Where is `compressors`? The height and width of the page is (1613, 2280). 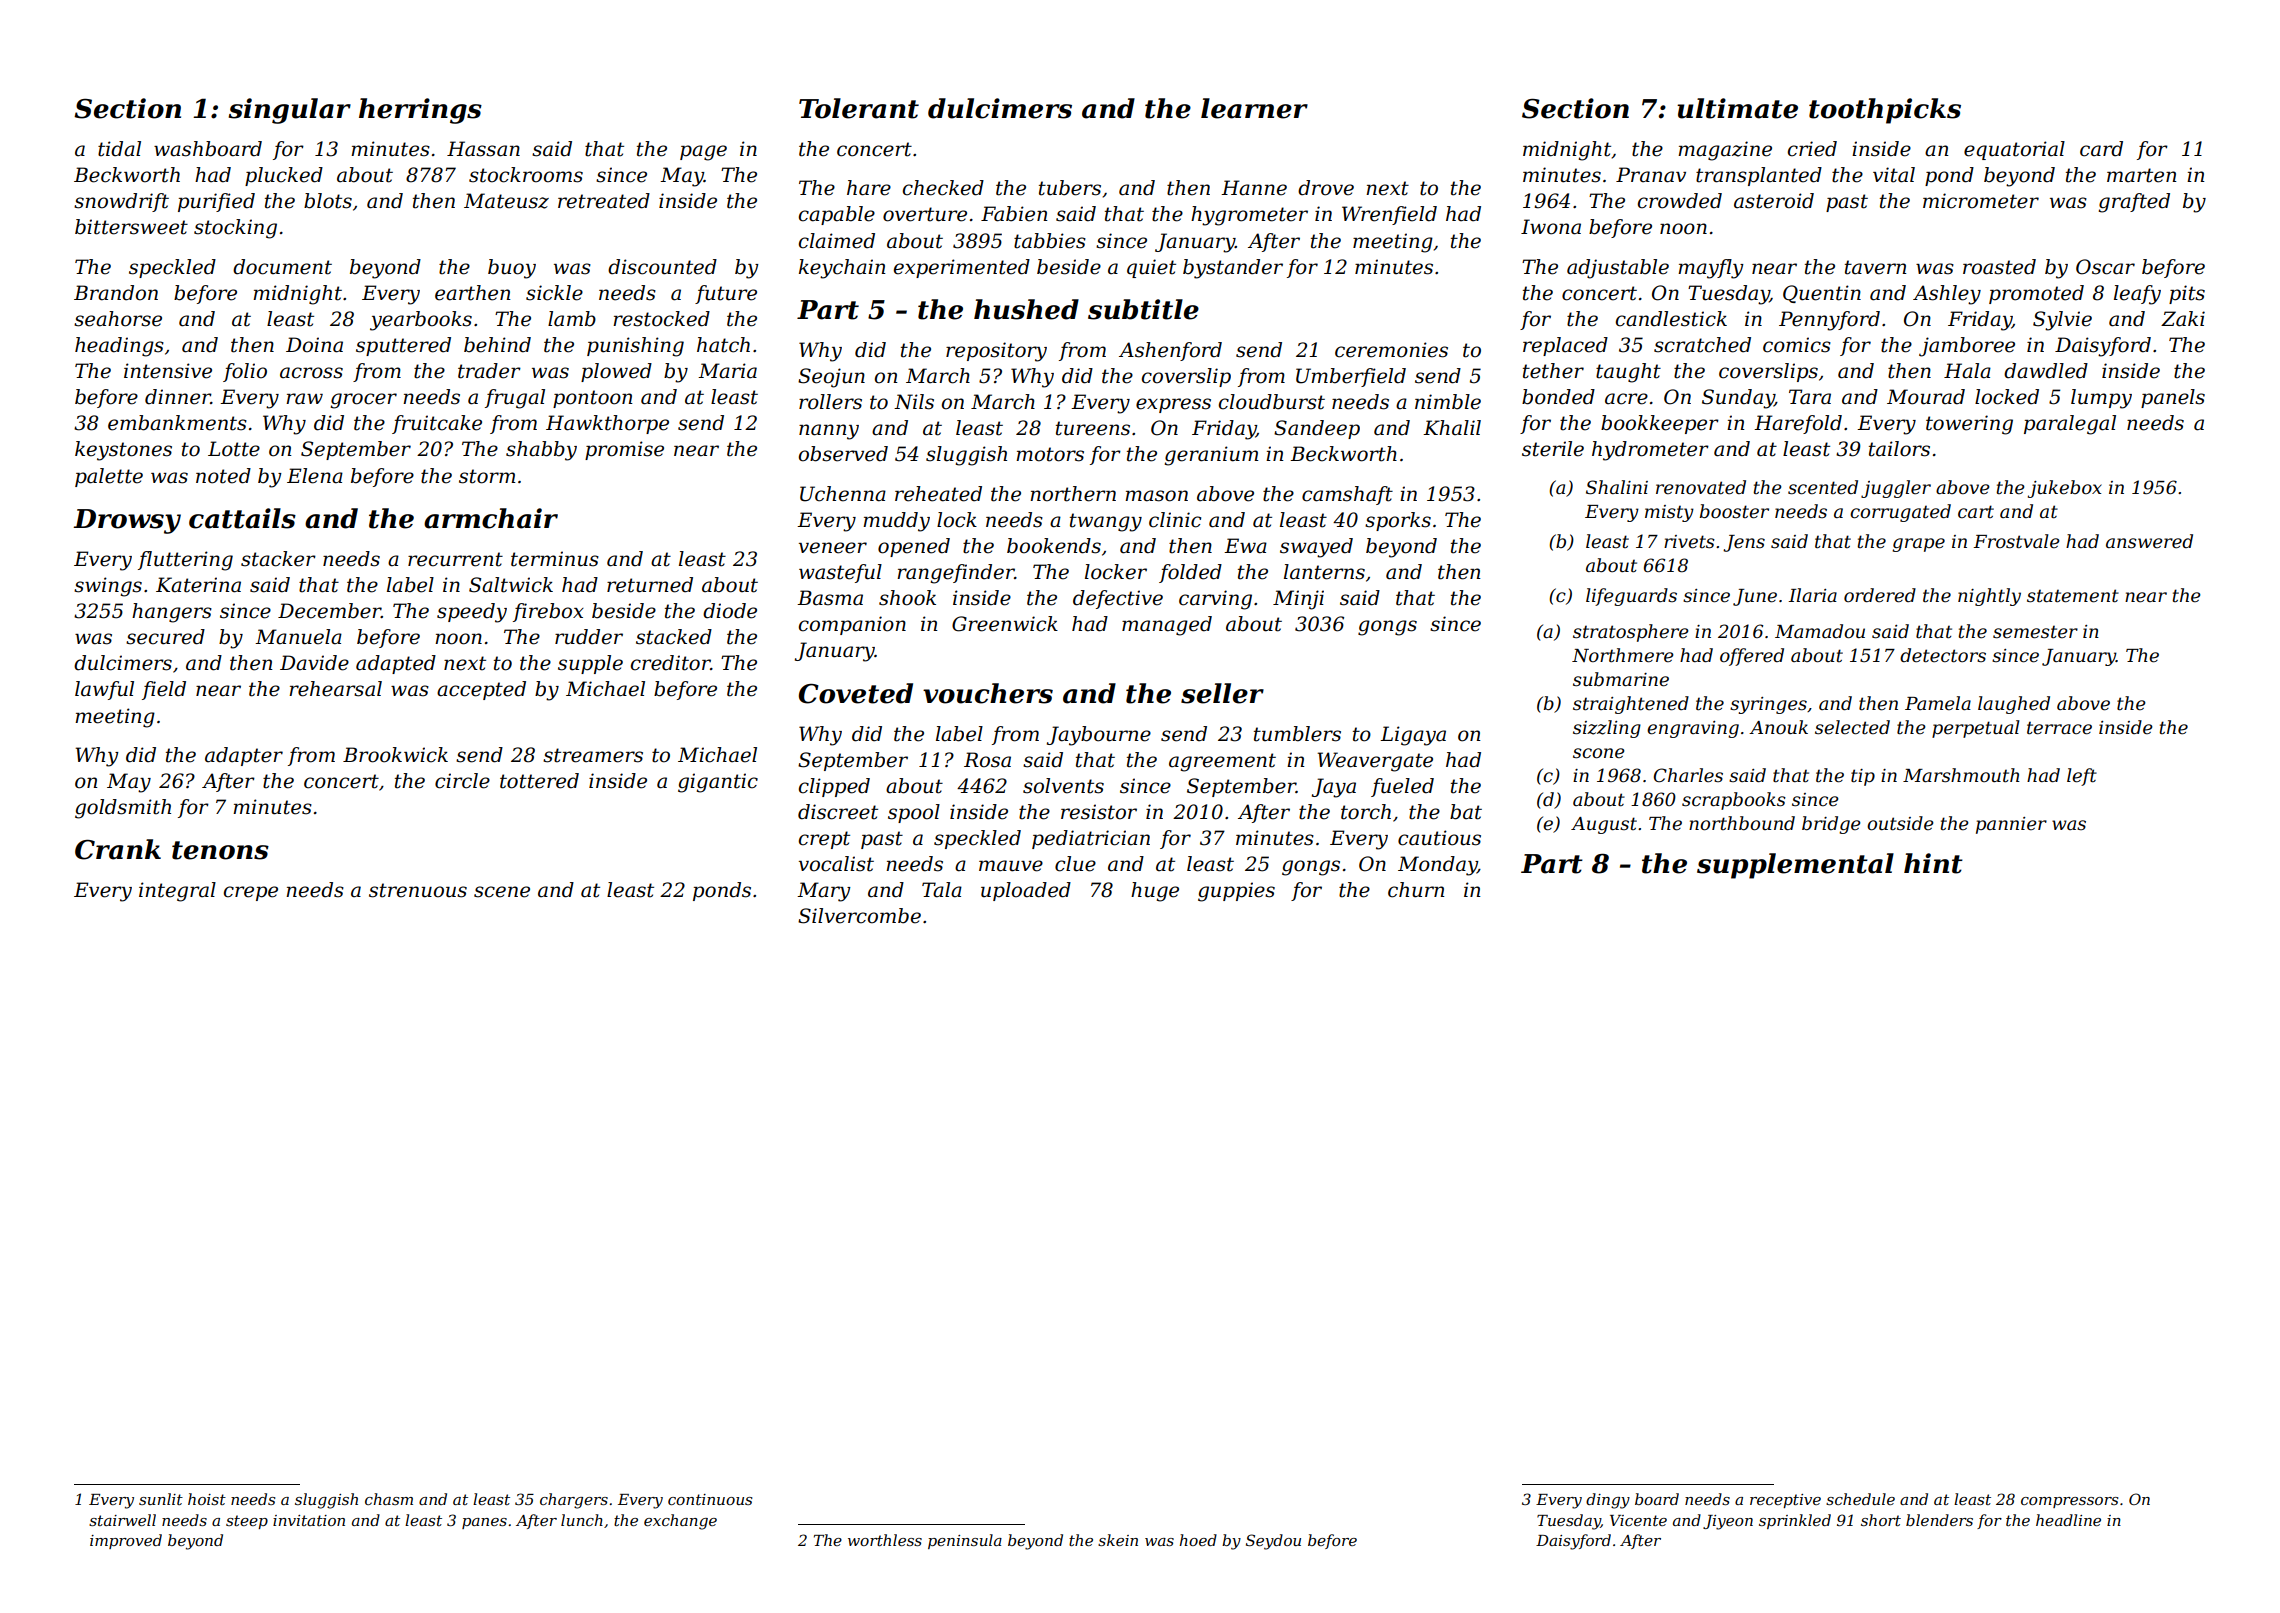 compressors is located at coordinates (2069, 1502).
